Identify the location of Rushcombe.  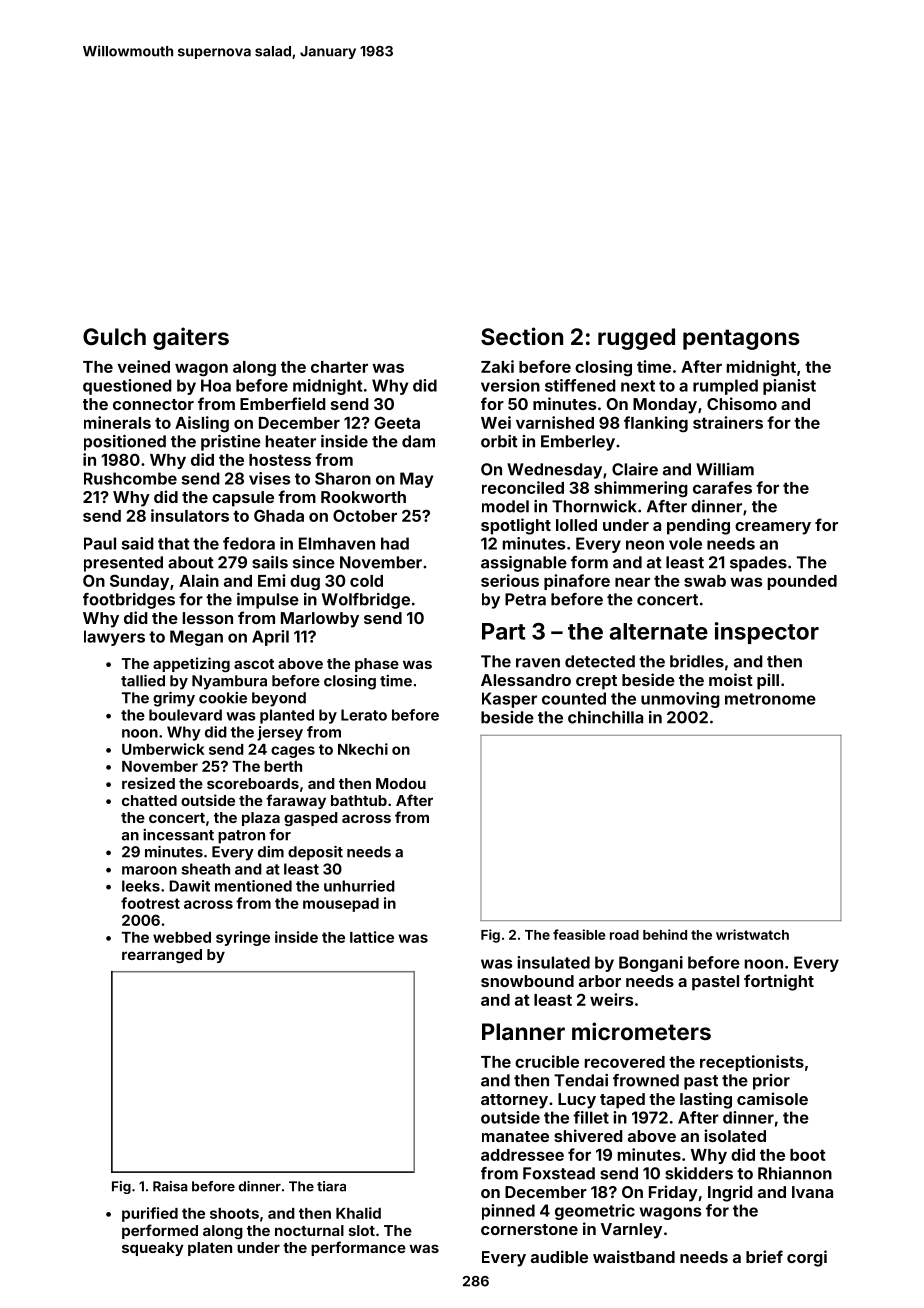
(130, 478).
